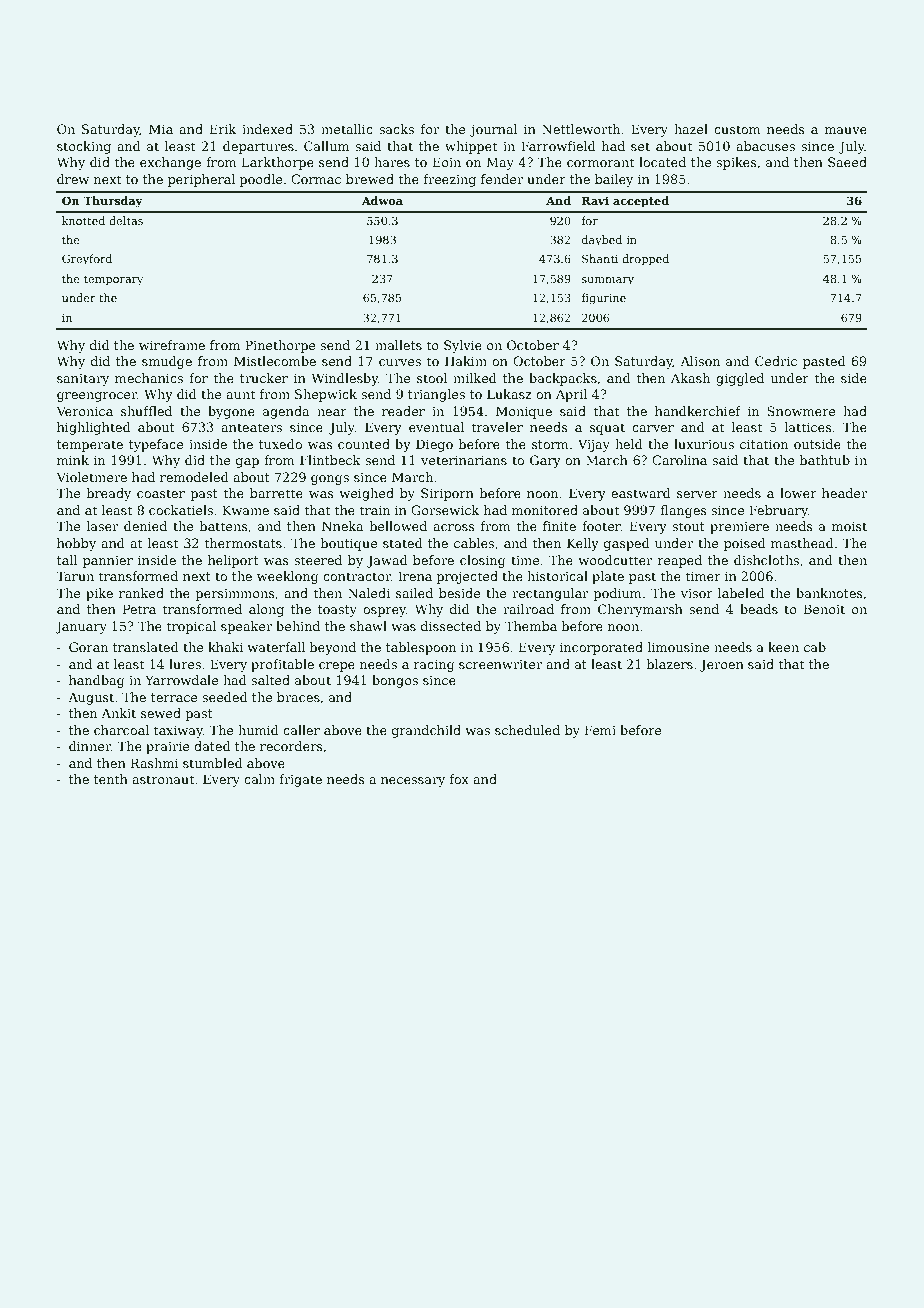 The image size is (924, 1308). Describe the element at coordinates (691, 129) in the screenshot. I see `hazel` at that location.
